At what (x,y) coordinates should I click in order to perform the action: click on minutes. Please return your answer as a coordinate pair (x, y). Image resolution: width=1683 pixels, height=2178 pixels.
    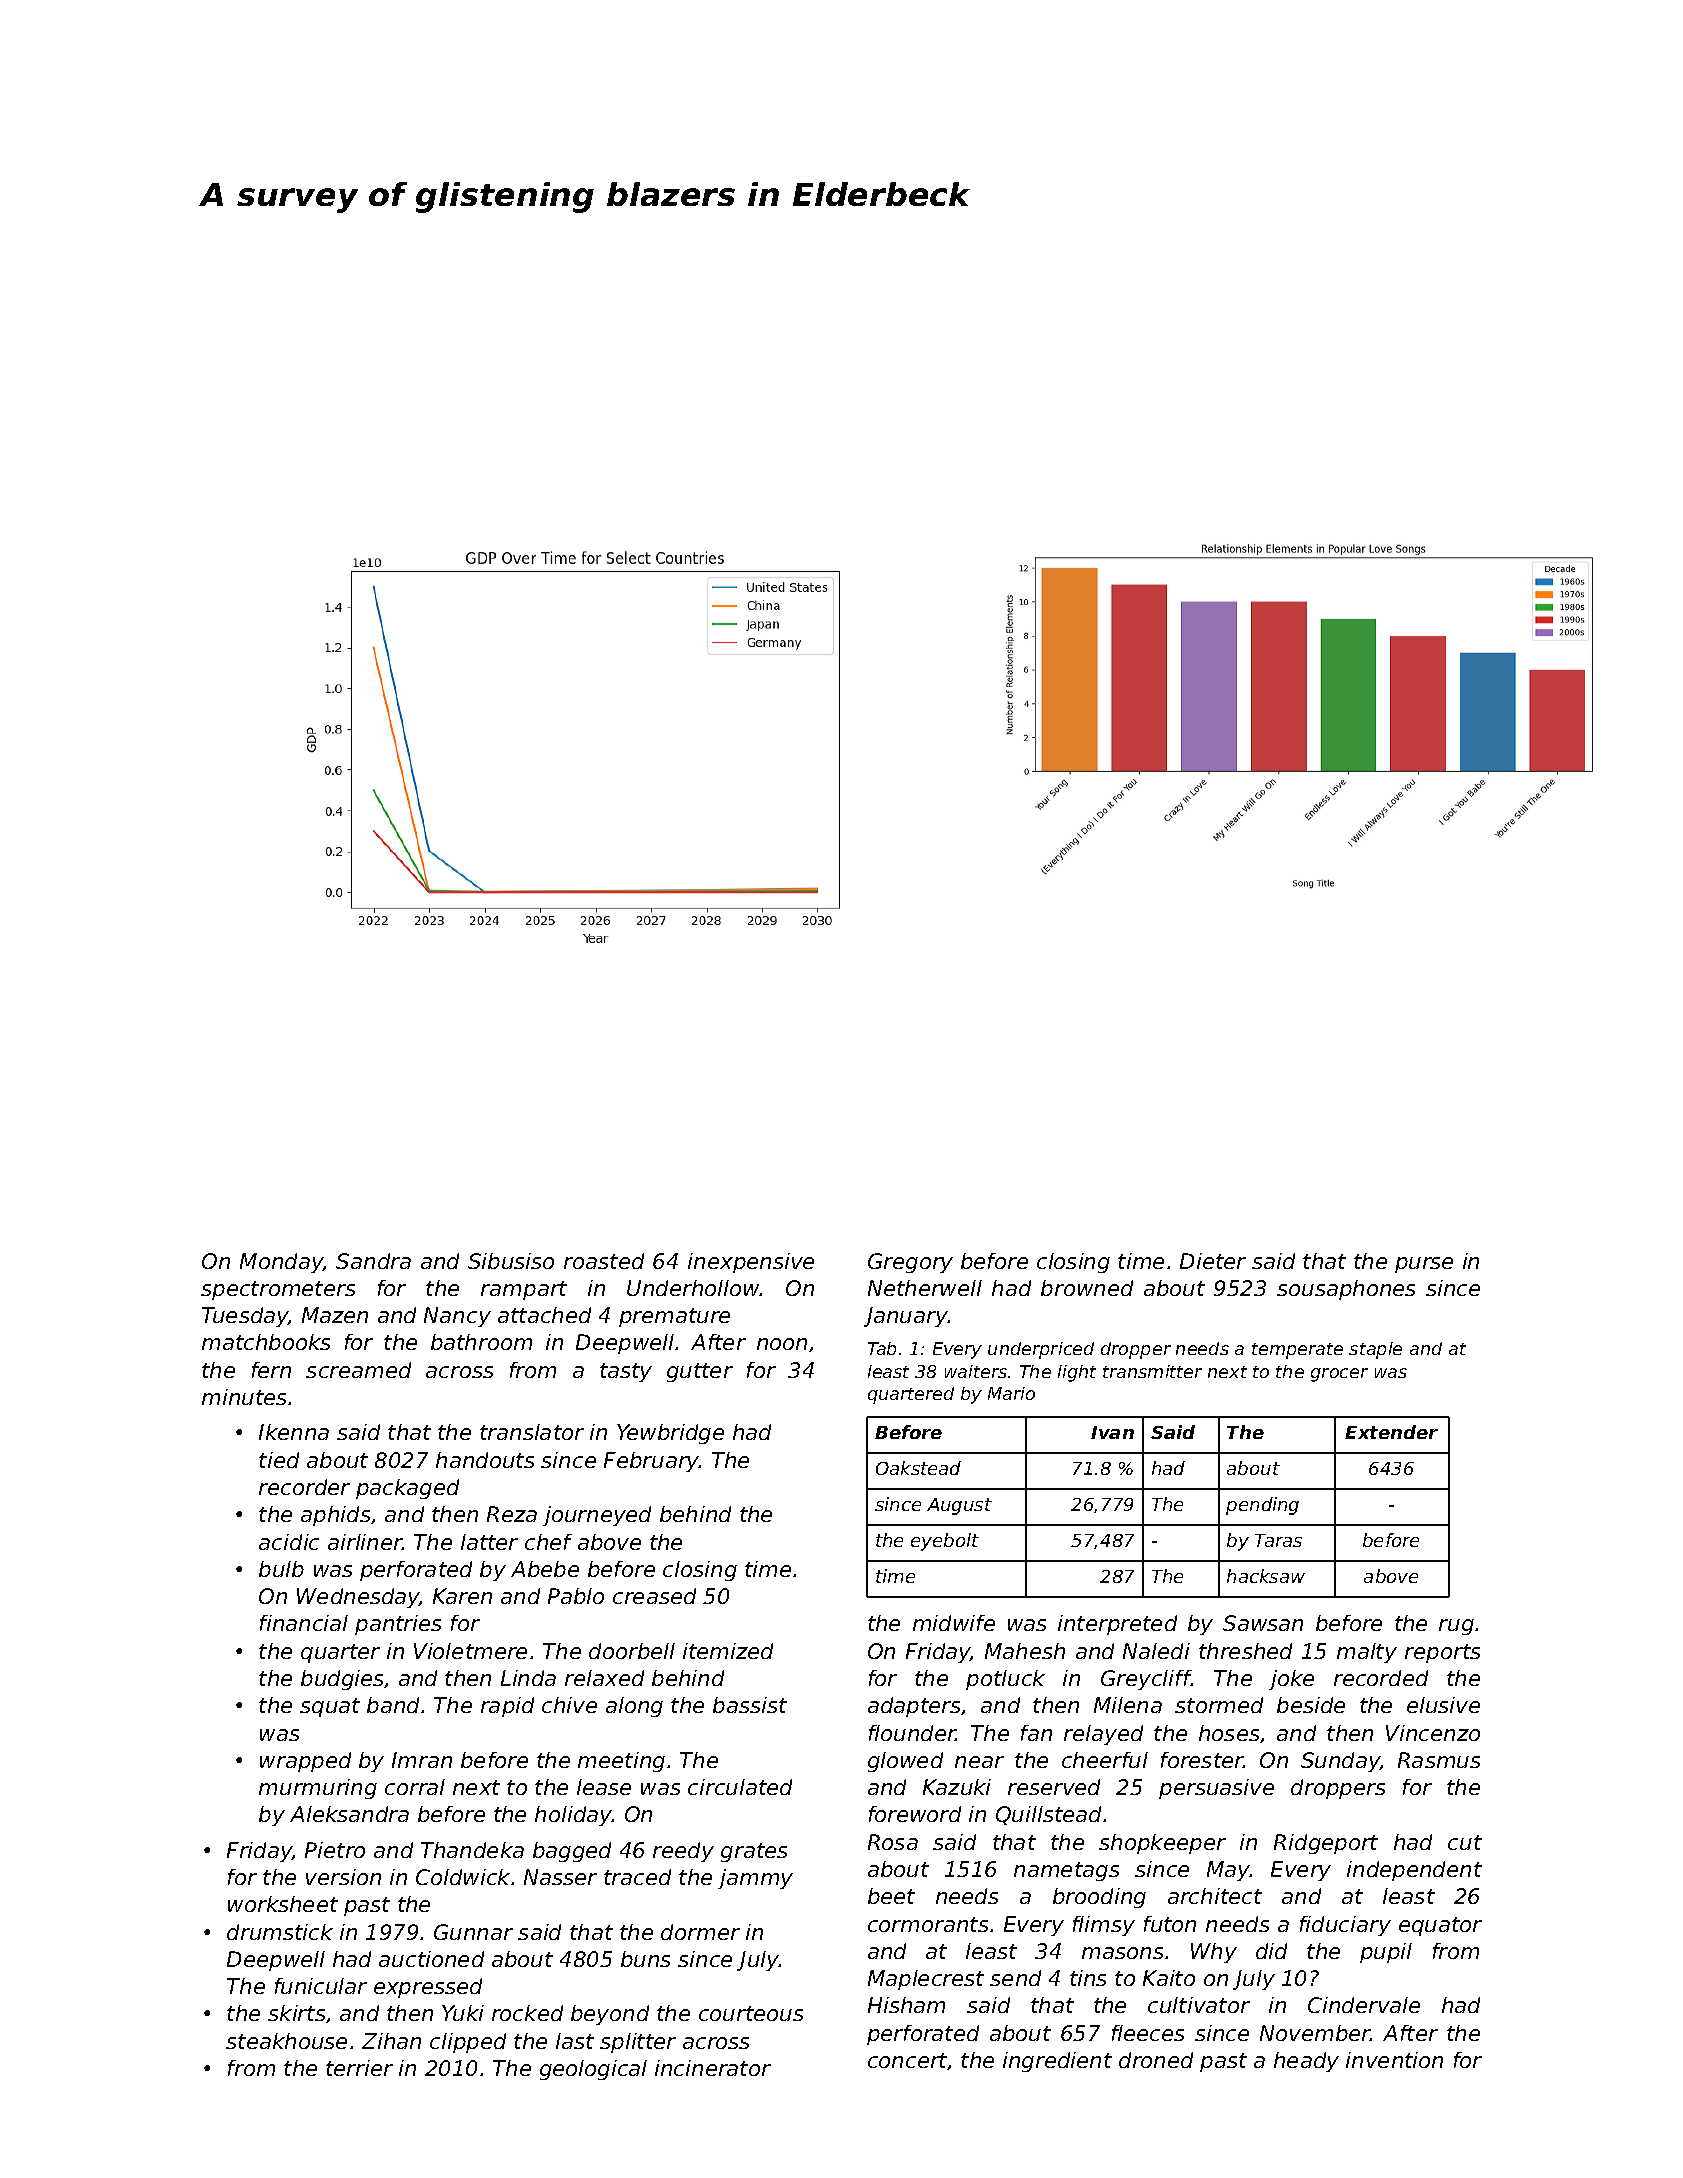
    Looking at the image, I should click on (244, 1397).
